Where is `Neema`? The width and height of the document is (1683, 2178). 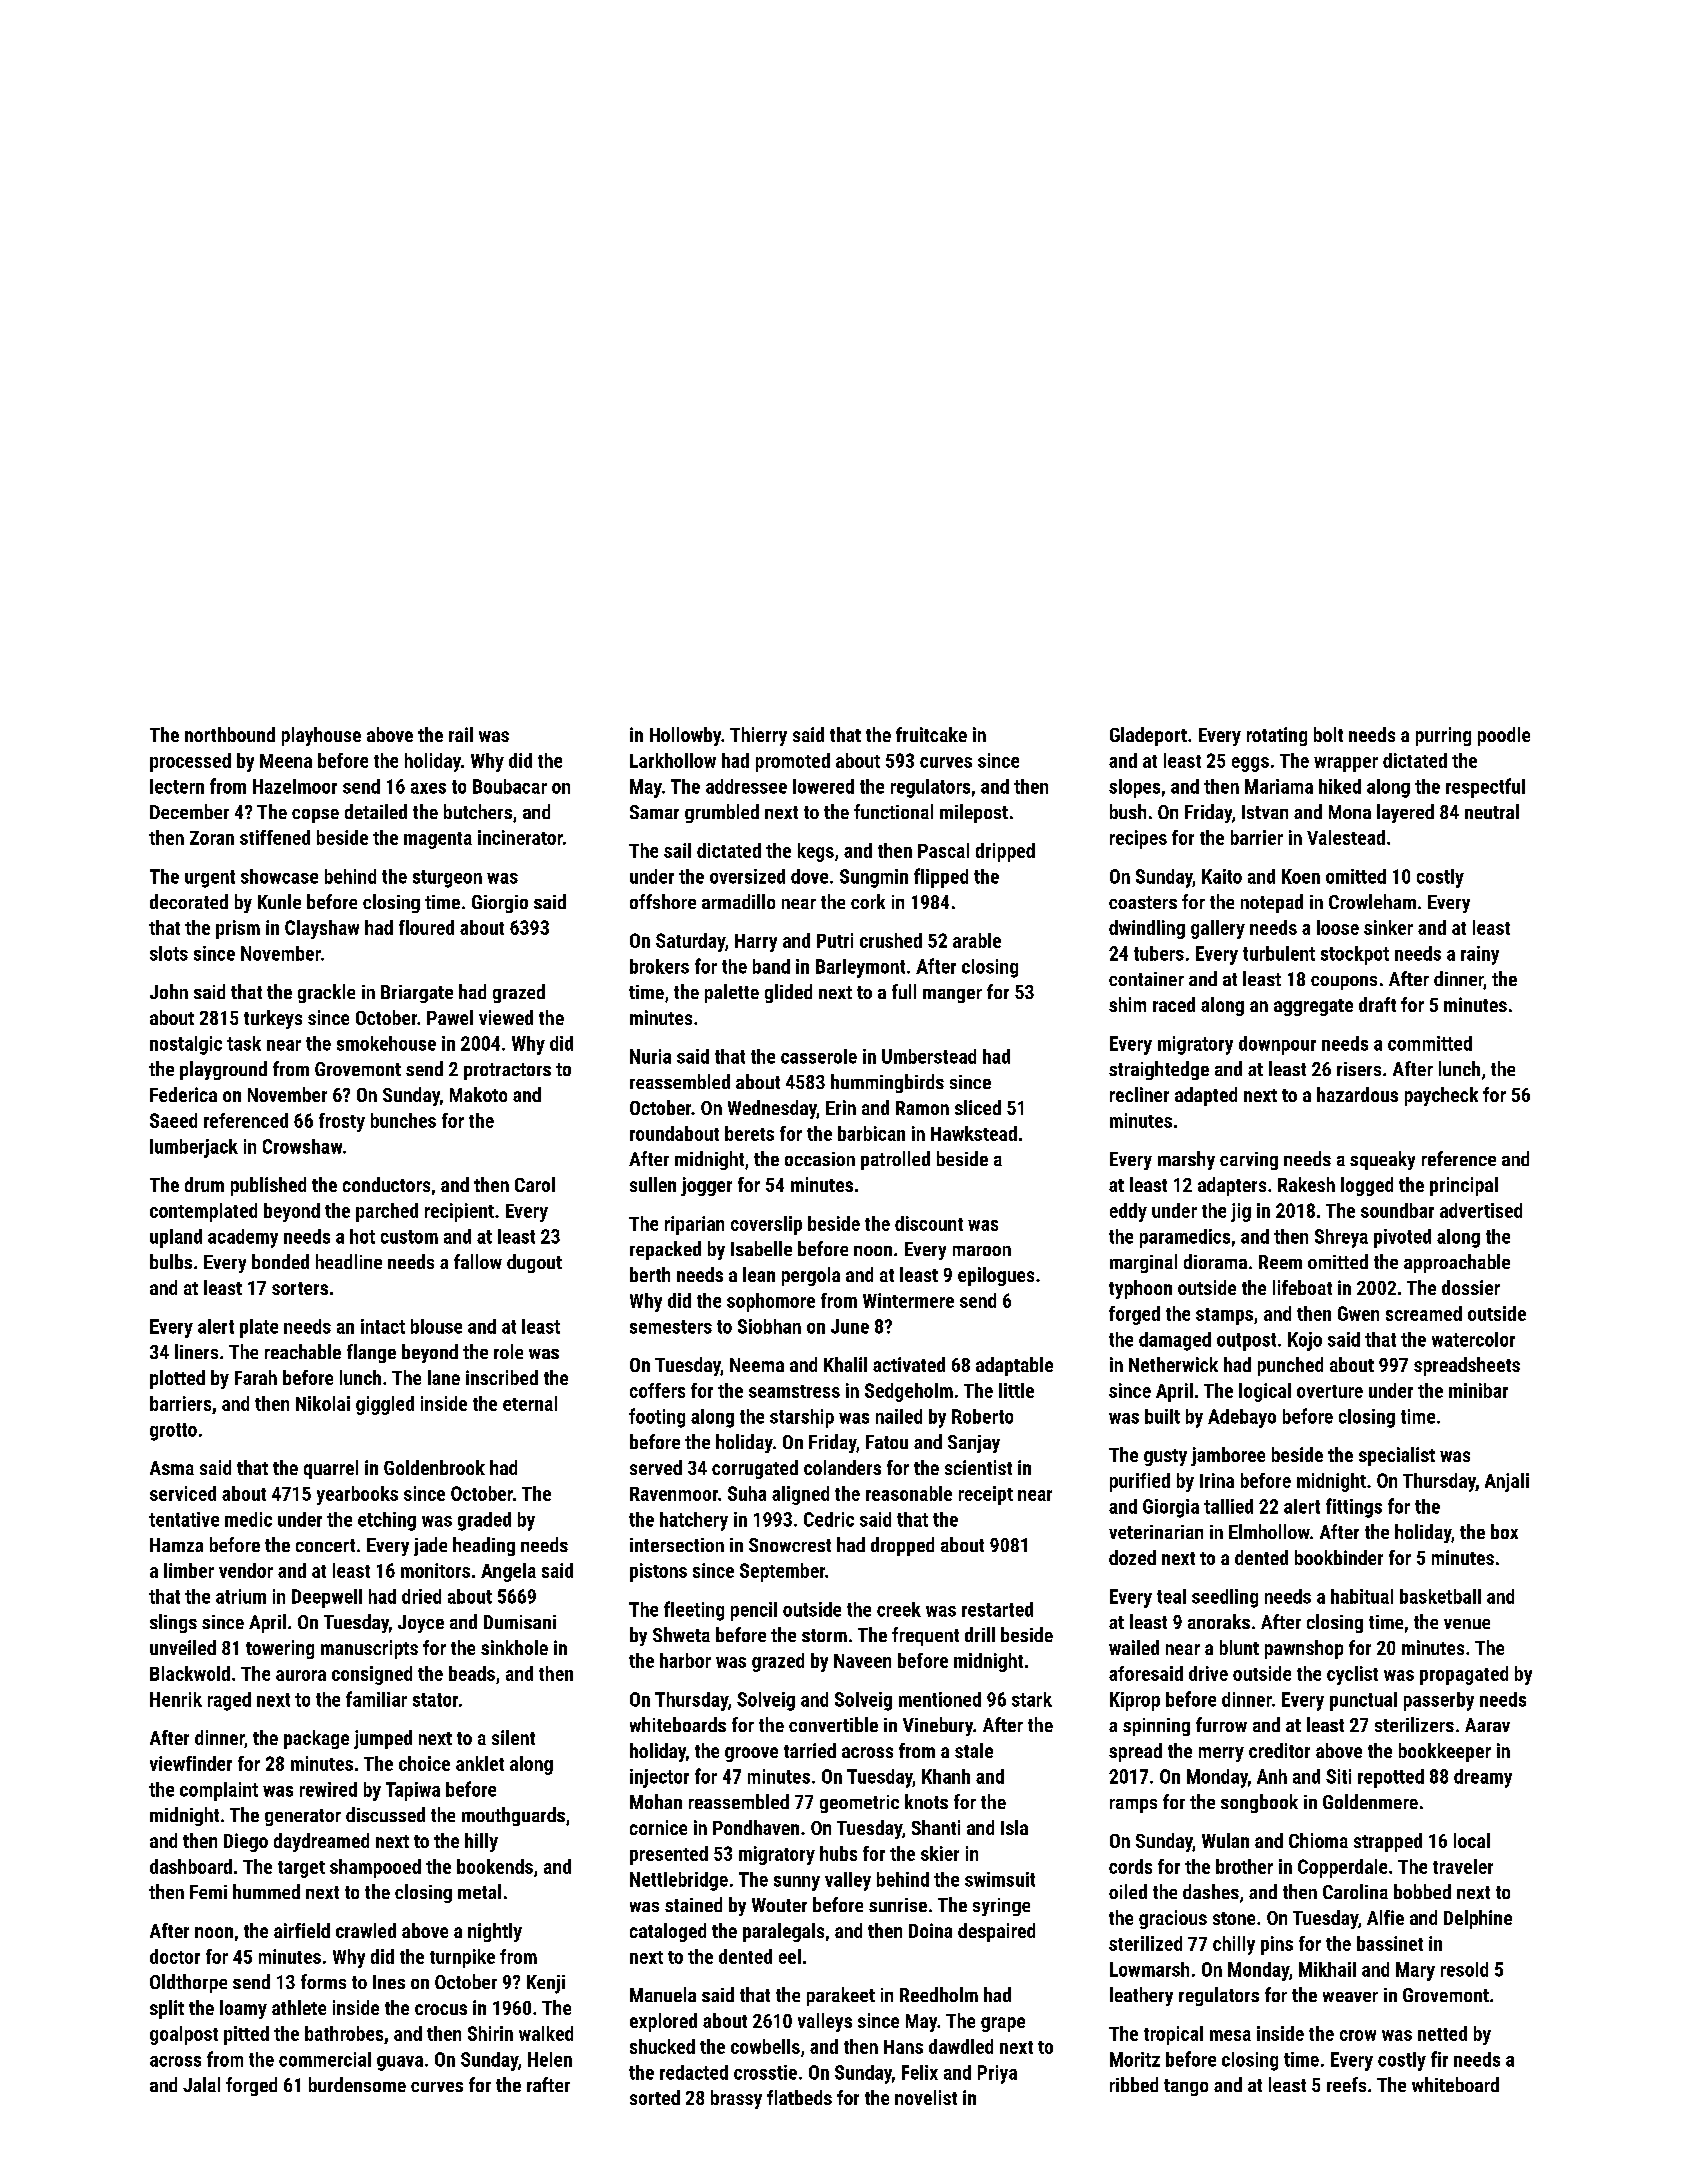
Neema is located at coordinates (757, 1365).
